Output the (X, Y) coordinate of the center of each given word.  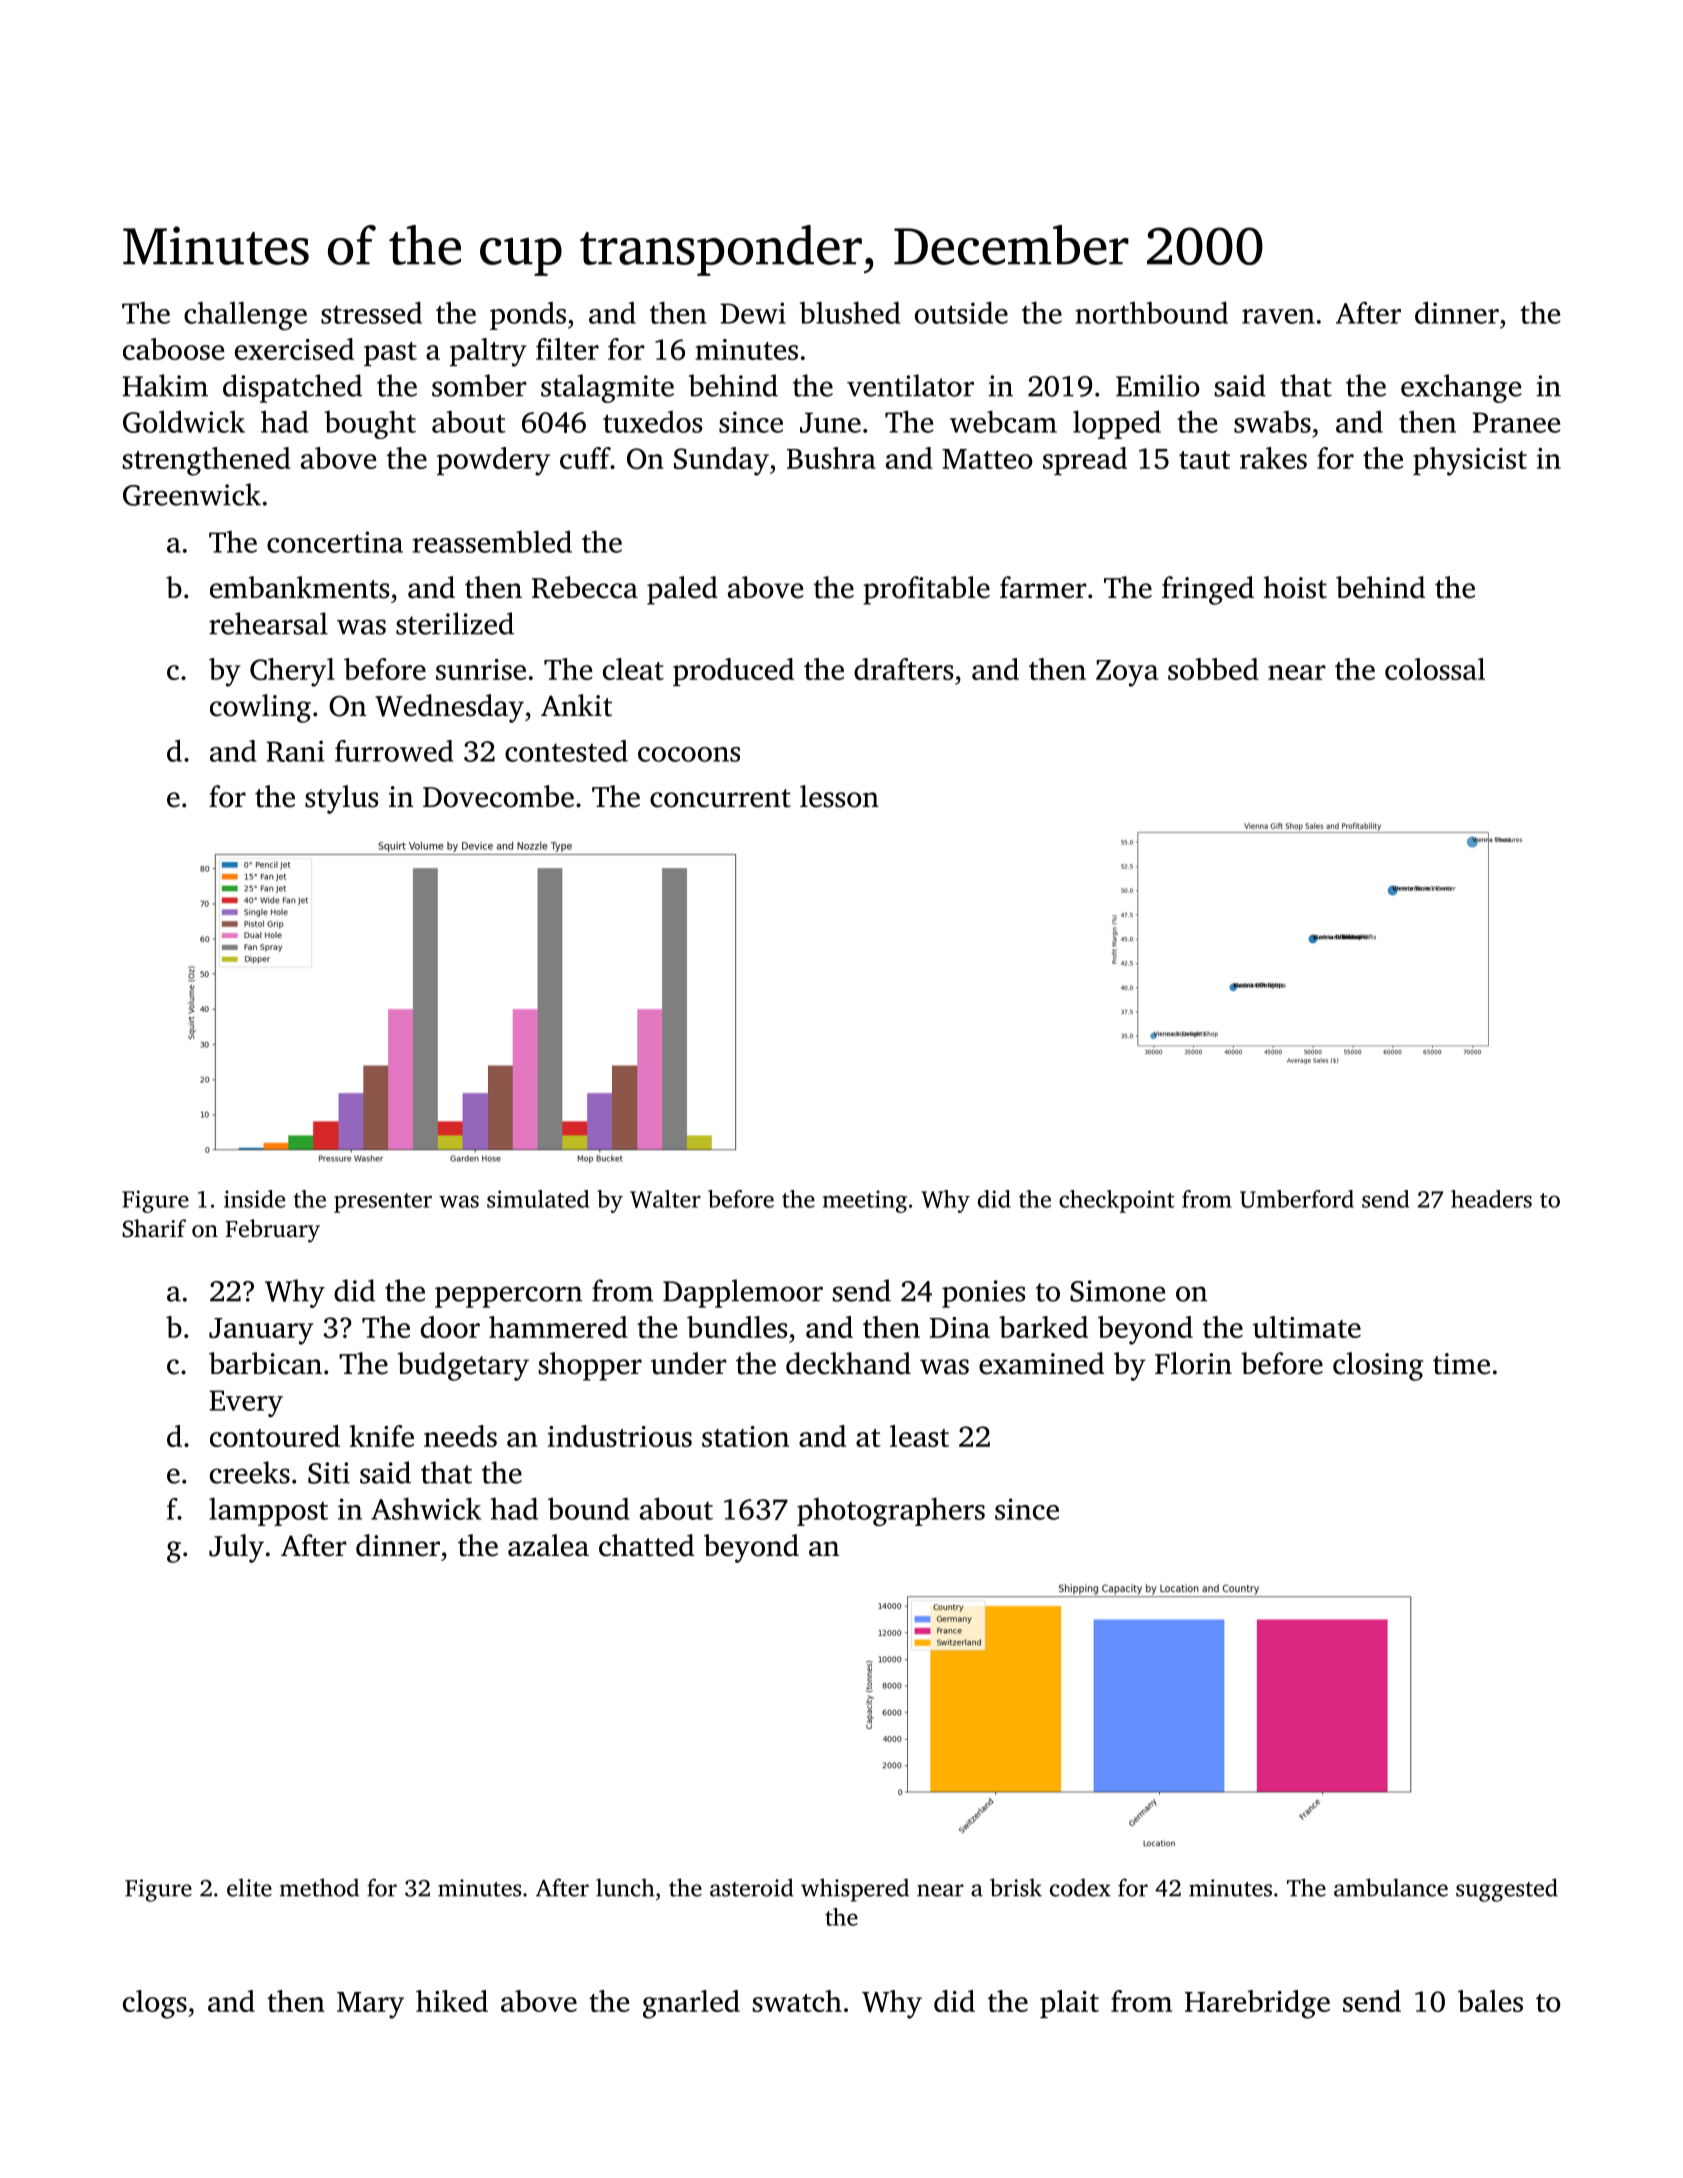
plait (1069, 2004)
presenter (383, 1203)
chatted (646, 1545)
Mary (370, 2005)
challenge (245, 315)
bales (1490, 2001)
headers (1491, 1199)
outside (961, 312)
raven (1278, 316)
